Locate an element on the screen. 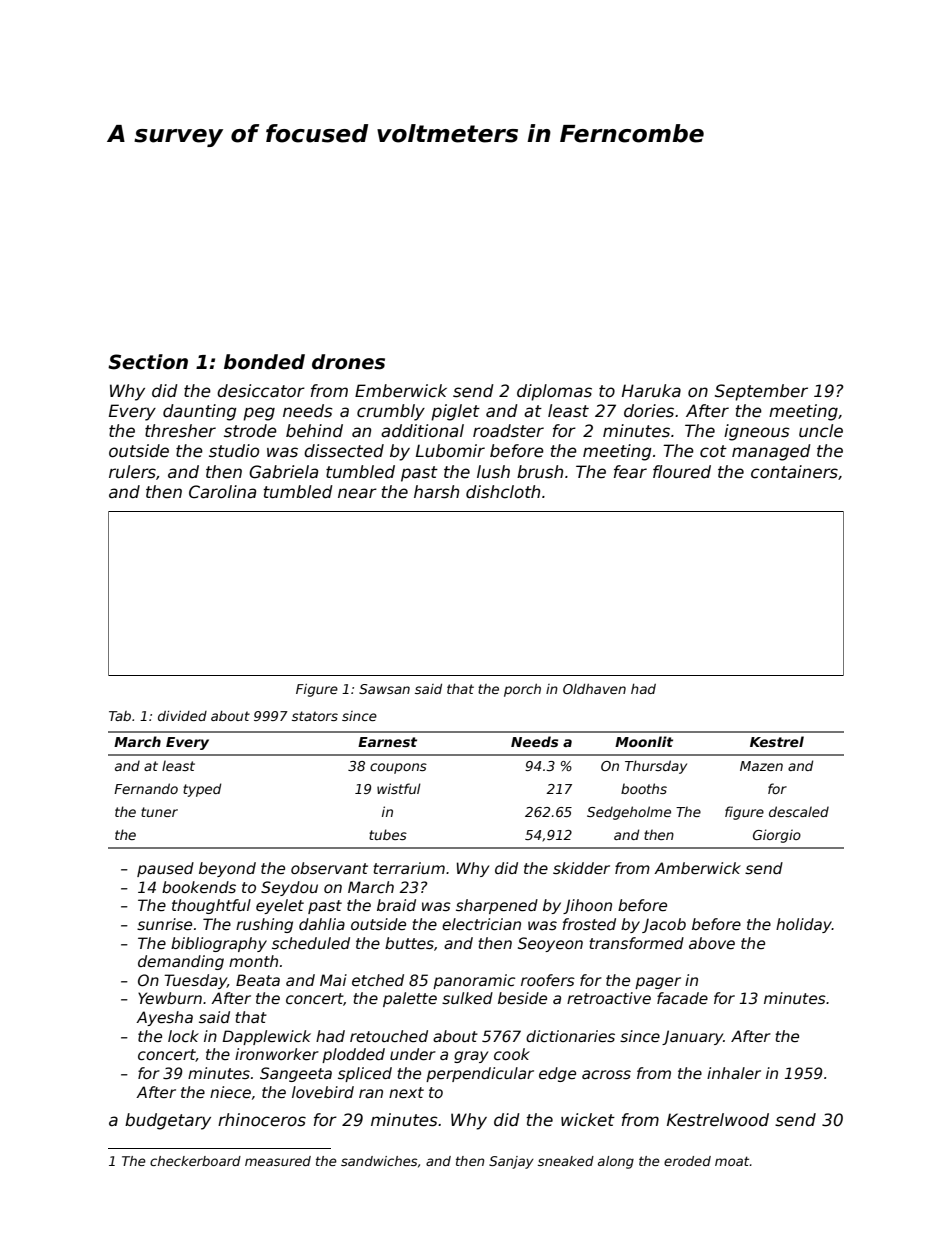  bonded is located at coordinates (264, 362).
